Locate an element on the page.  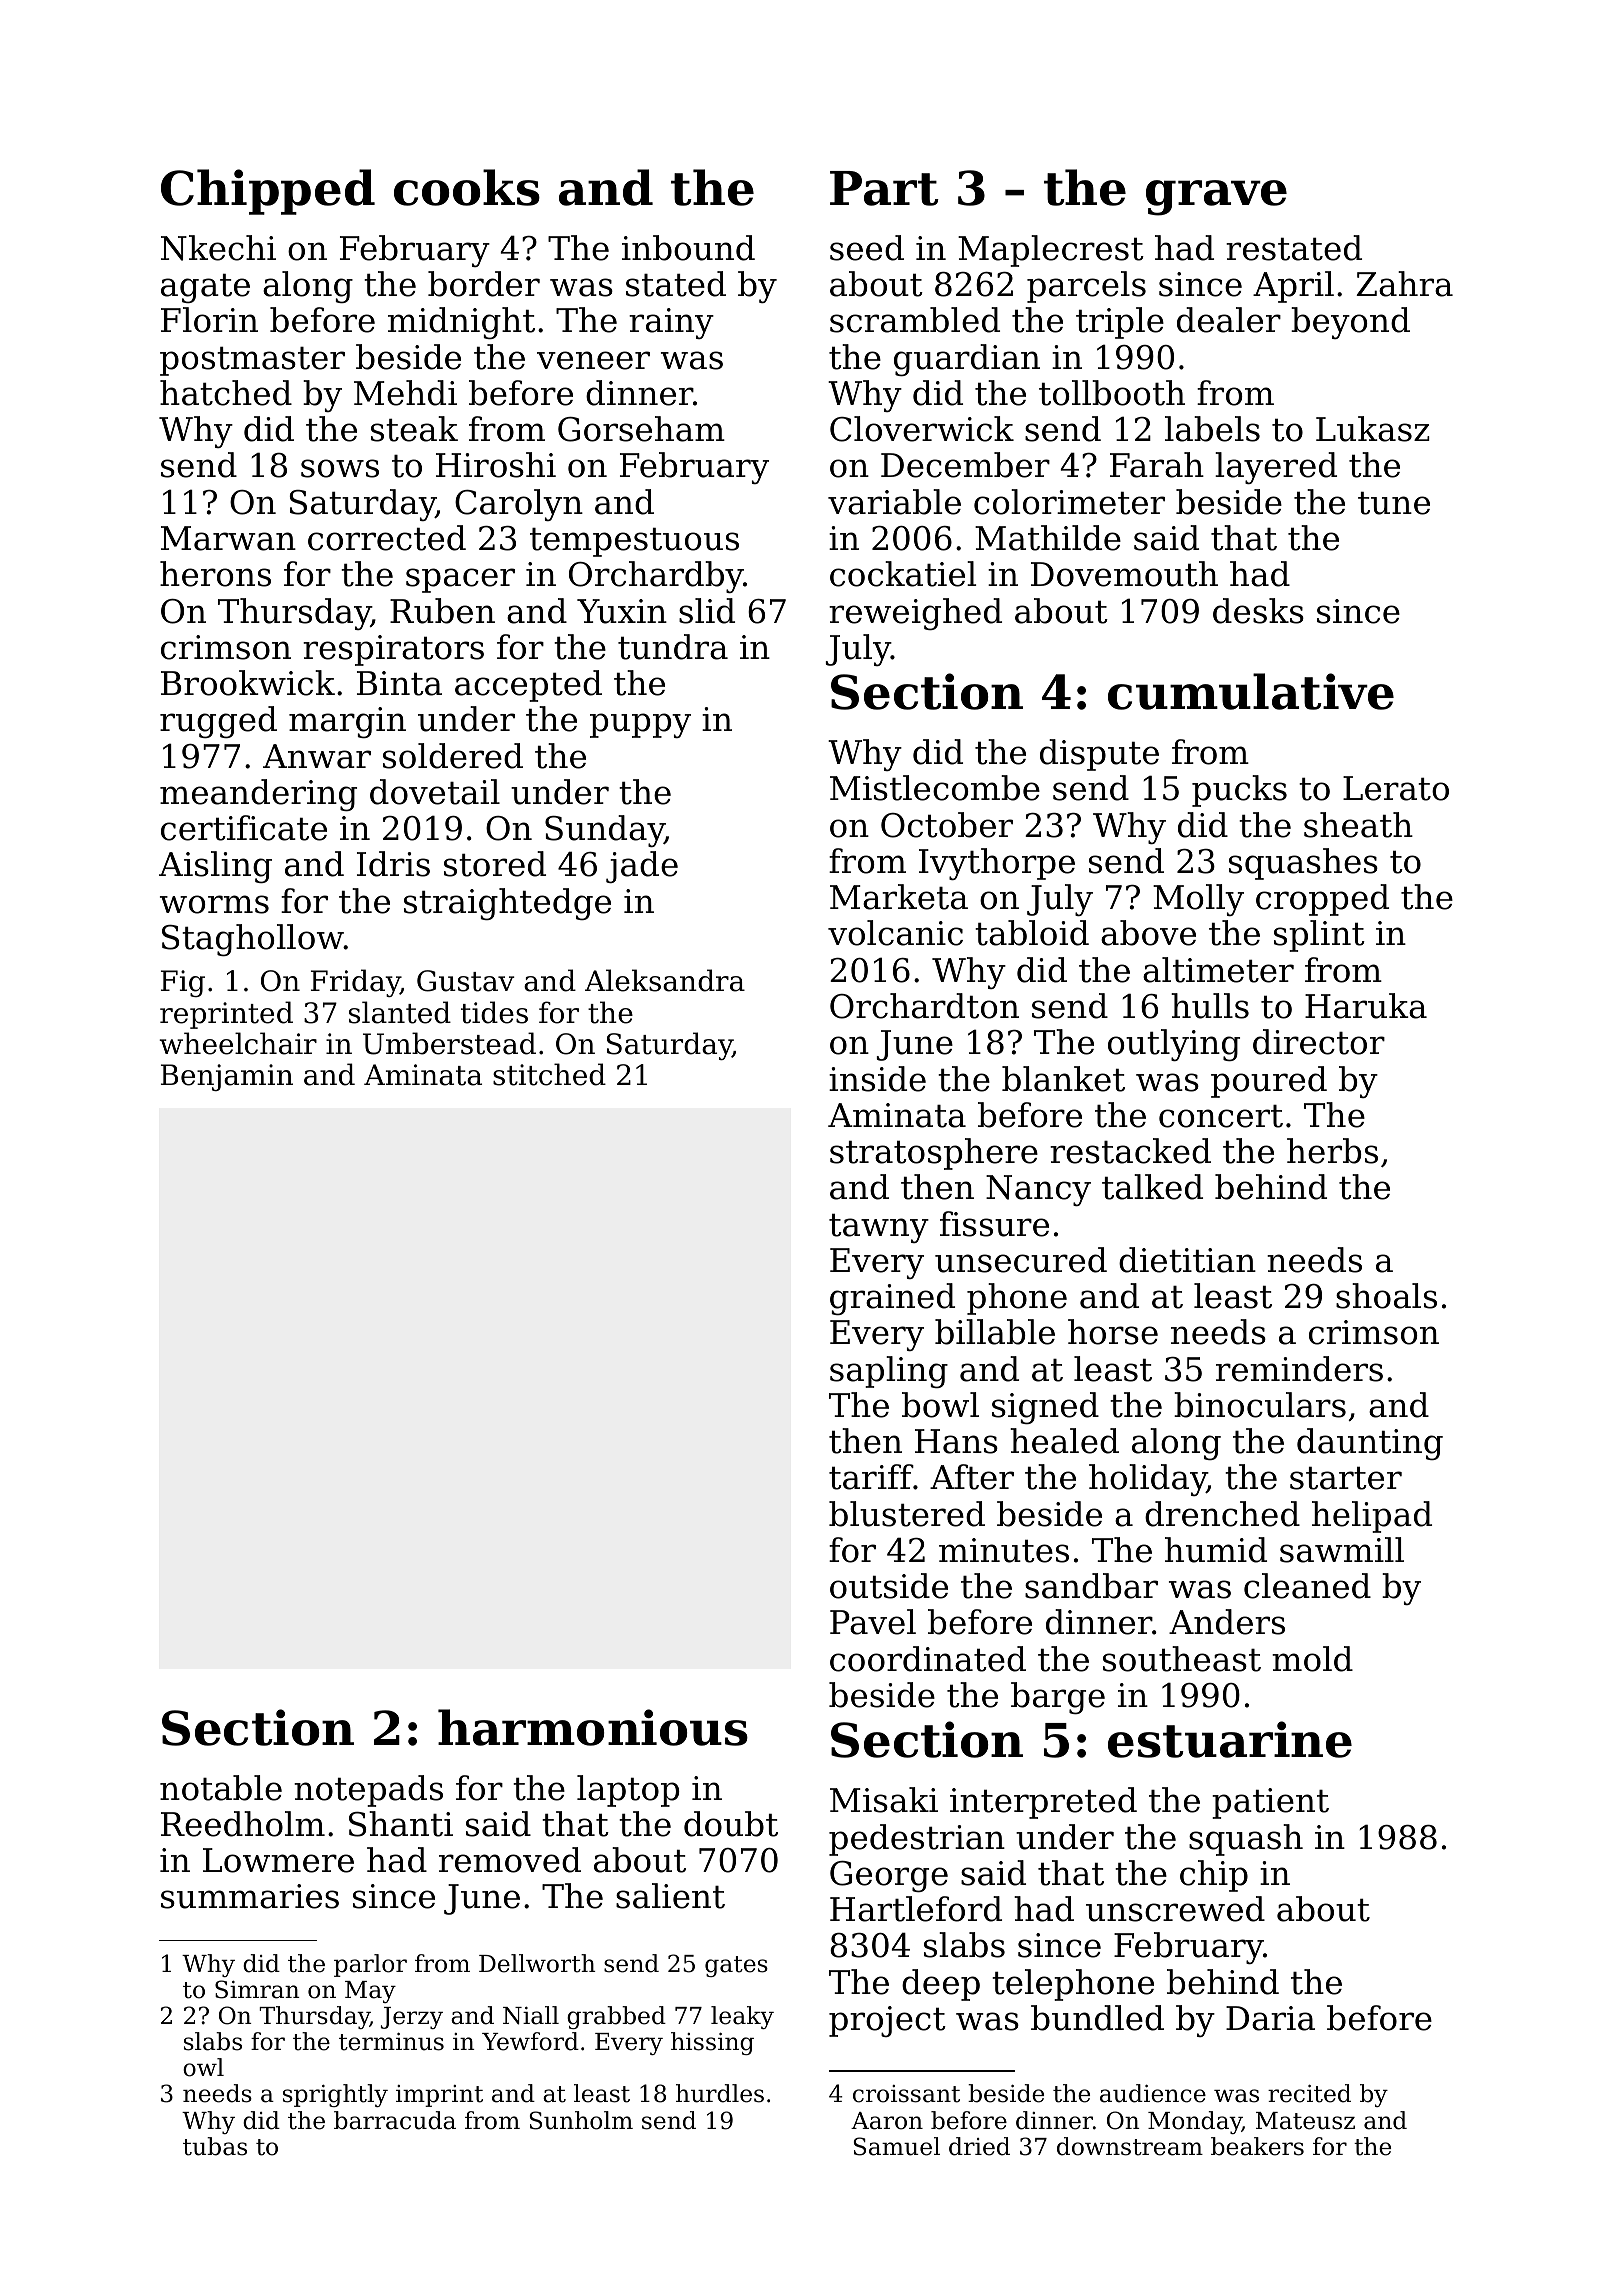
shoals is located at coordinates (1386, 1296).
